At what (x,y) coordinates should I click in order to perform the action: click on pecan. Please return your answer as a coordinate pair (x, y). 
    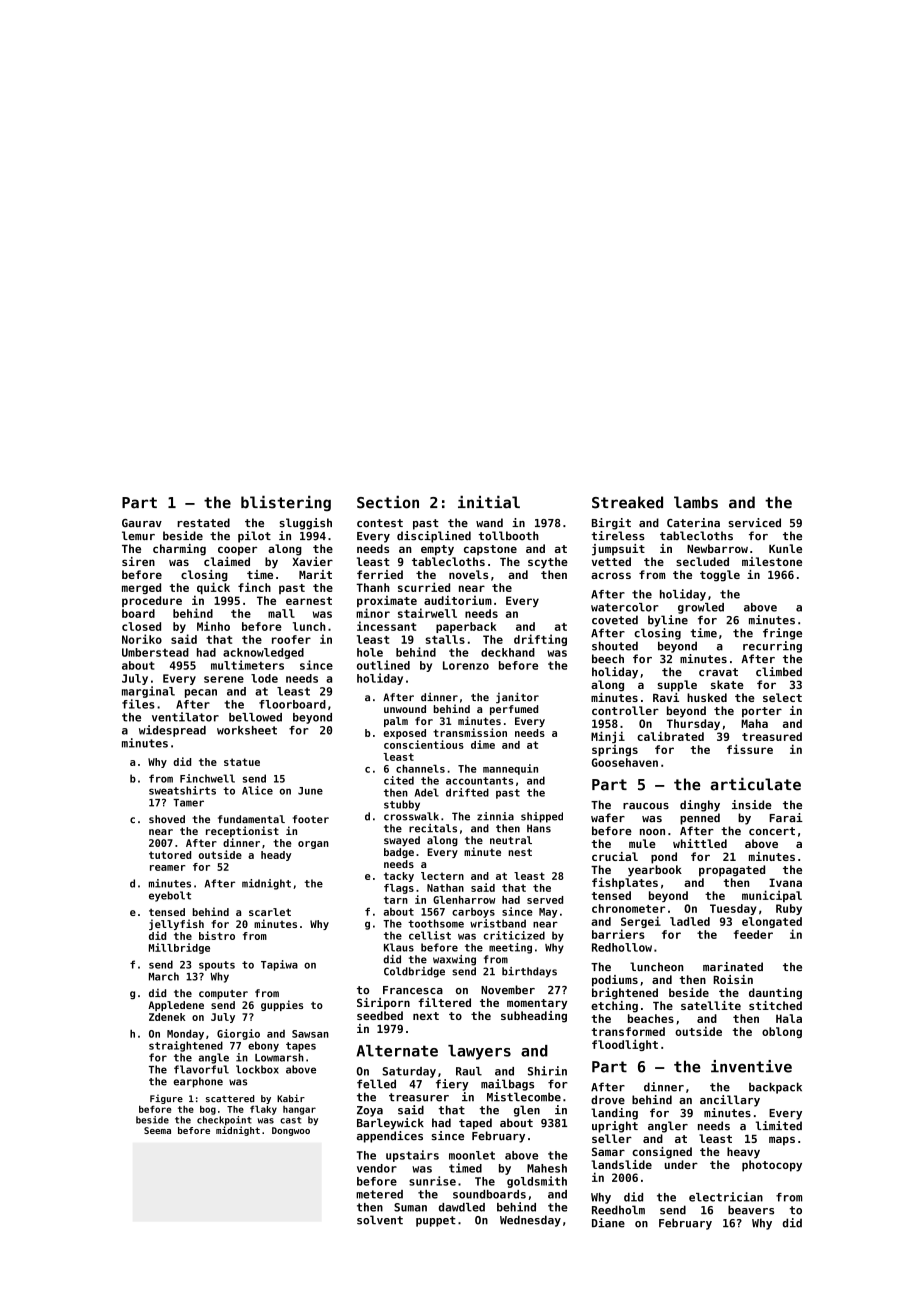
    Looking at the image, I should click on (201, 693).
